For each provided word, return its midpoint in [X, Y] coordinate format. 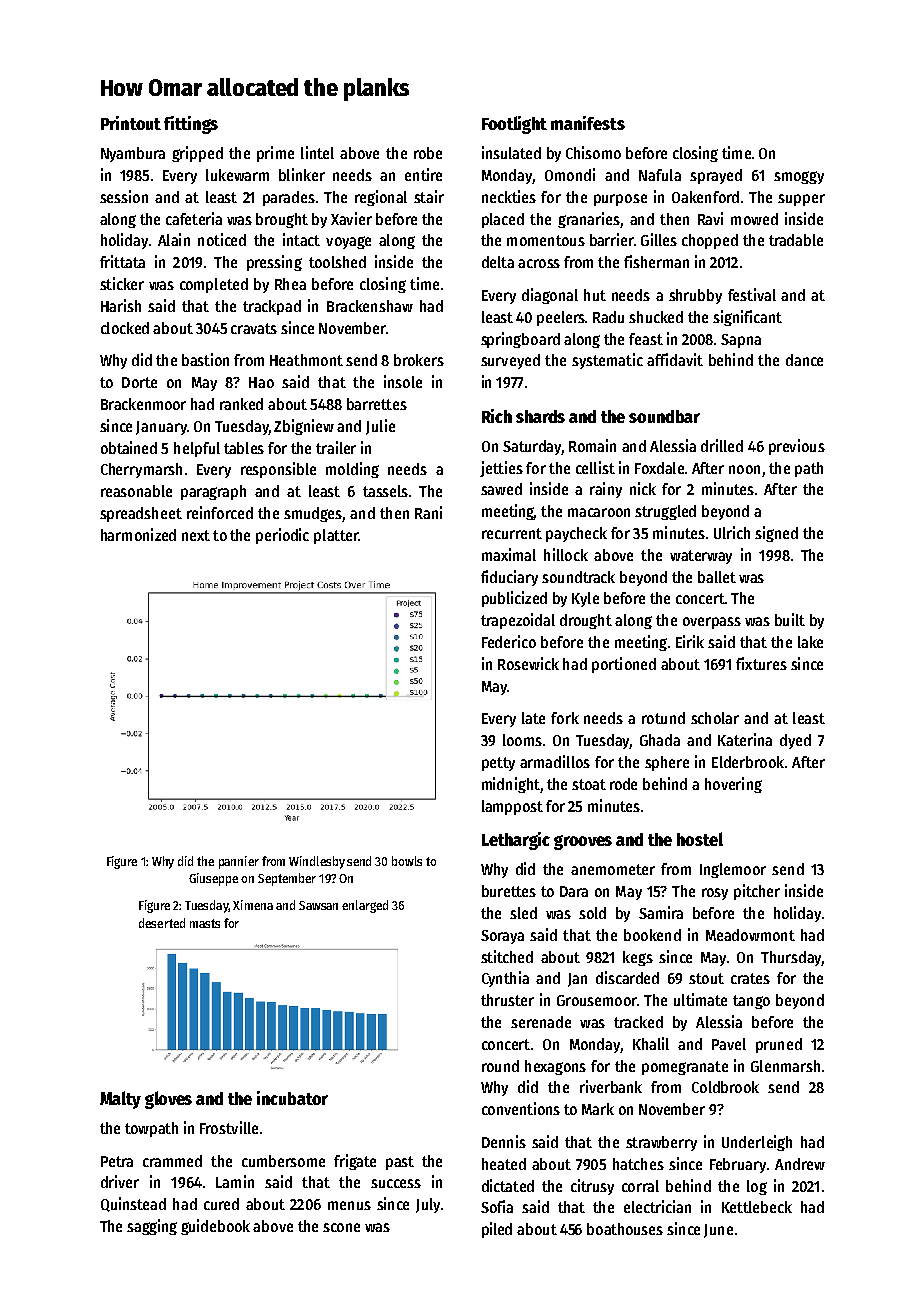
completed [214, 285]
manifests [588, 123]
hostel [700, 839]
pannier [239, 862]
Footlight [514, 125]
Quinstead [133, 1204]
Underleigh [757, 1143]
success [396, 1183]
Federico [509, 641]
